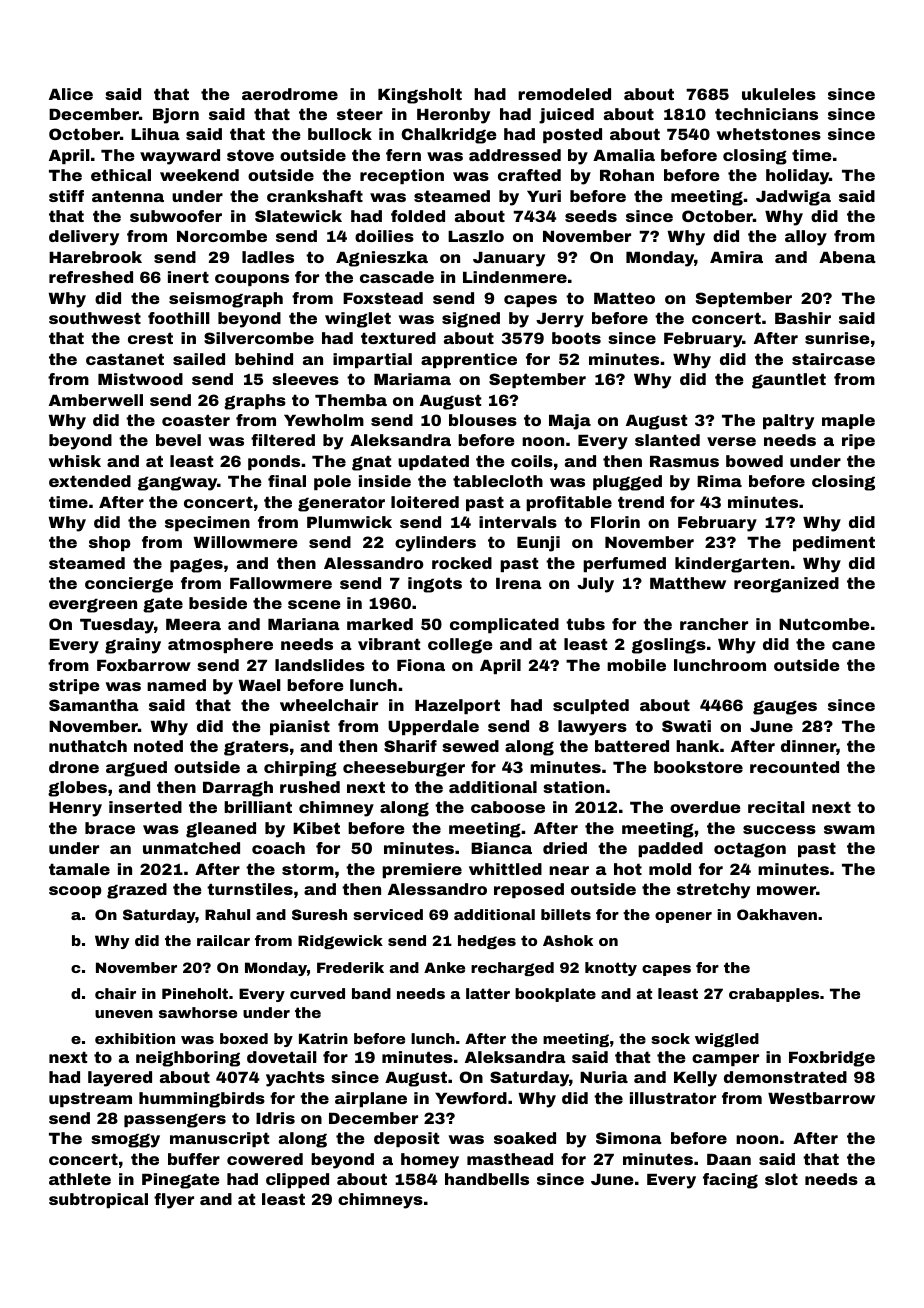 This screenshot has width=924, height=1308. What do you see at coordinates (84, 238) in the screenshot?
I see `delivery` at bounding box center [84, 238].
